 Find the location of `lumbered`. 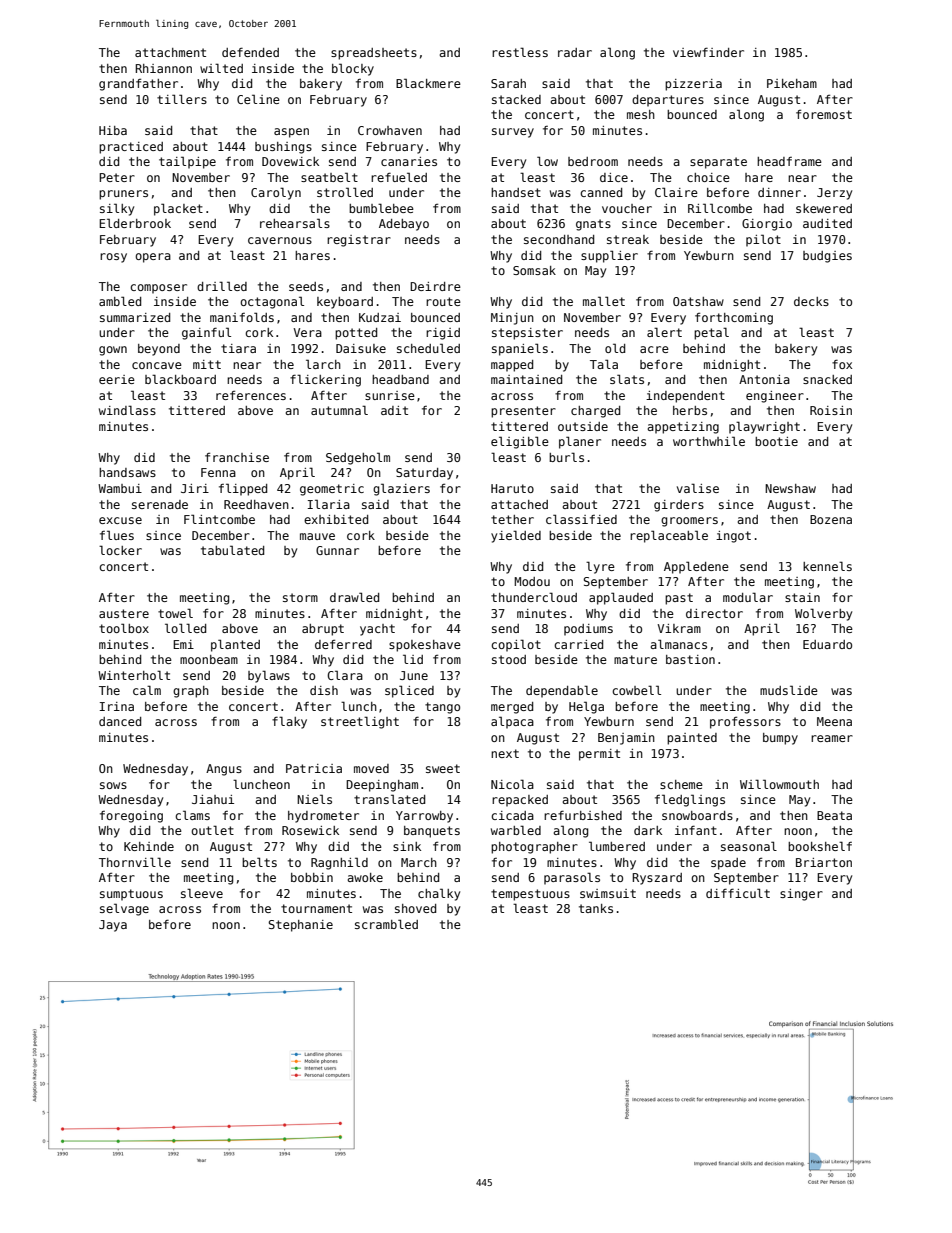

lumbered is located at coordinates (617, 846).
